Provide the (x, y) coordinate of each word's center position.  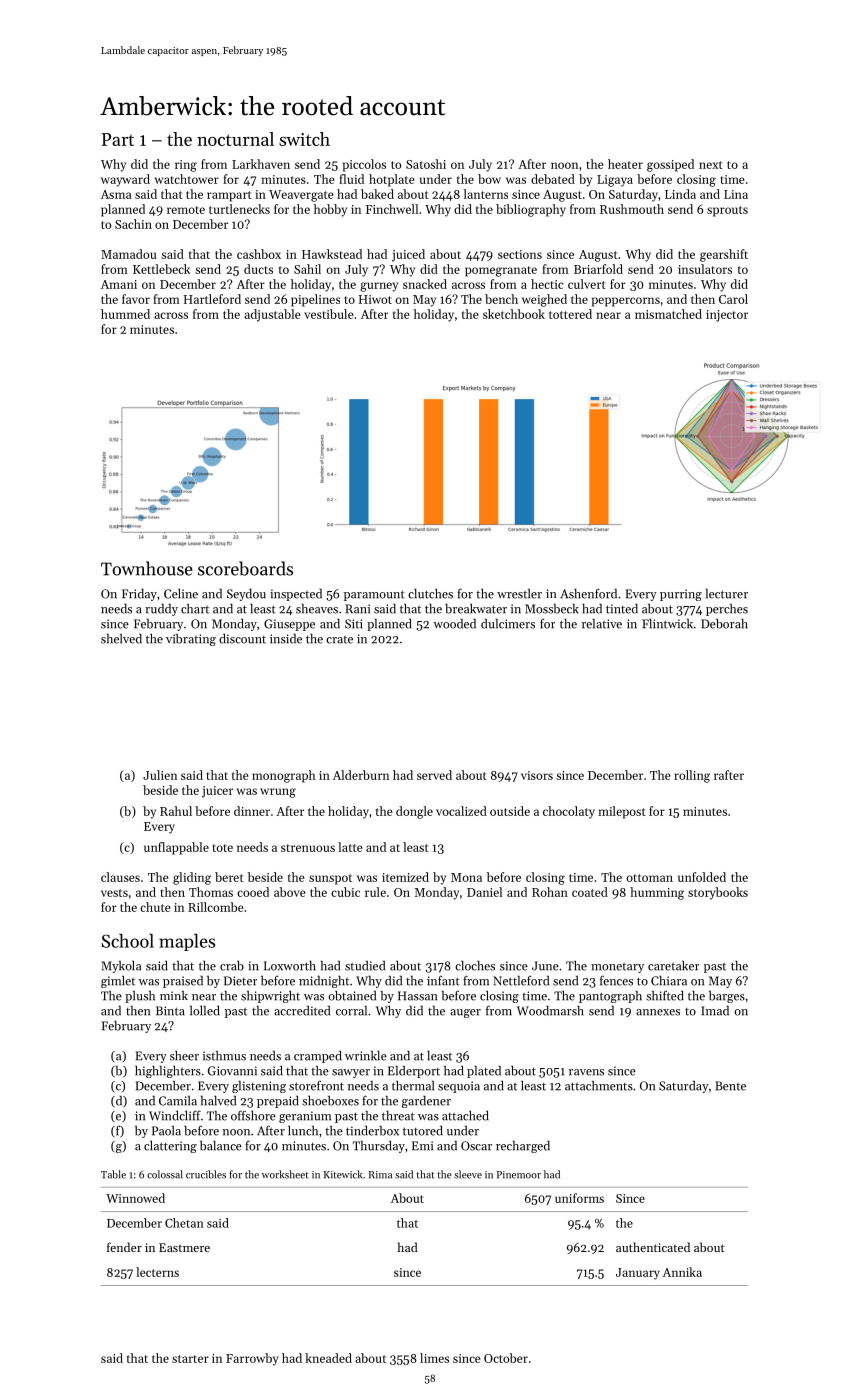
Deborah (724, 624)
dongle (414, 812)
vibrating (191, 640)
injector (727, 316)
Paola (166, 1131)
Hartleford (212, 299)
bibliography (531, 210)
